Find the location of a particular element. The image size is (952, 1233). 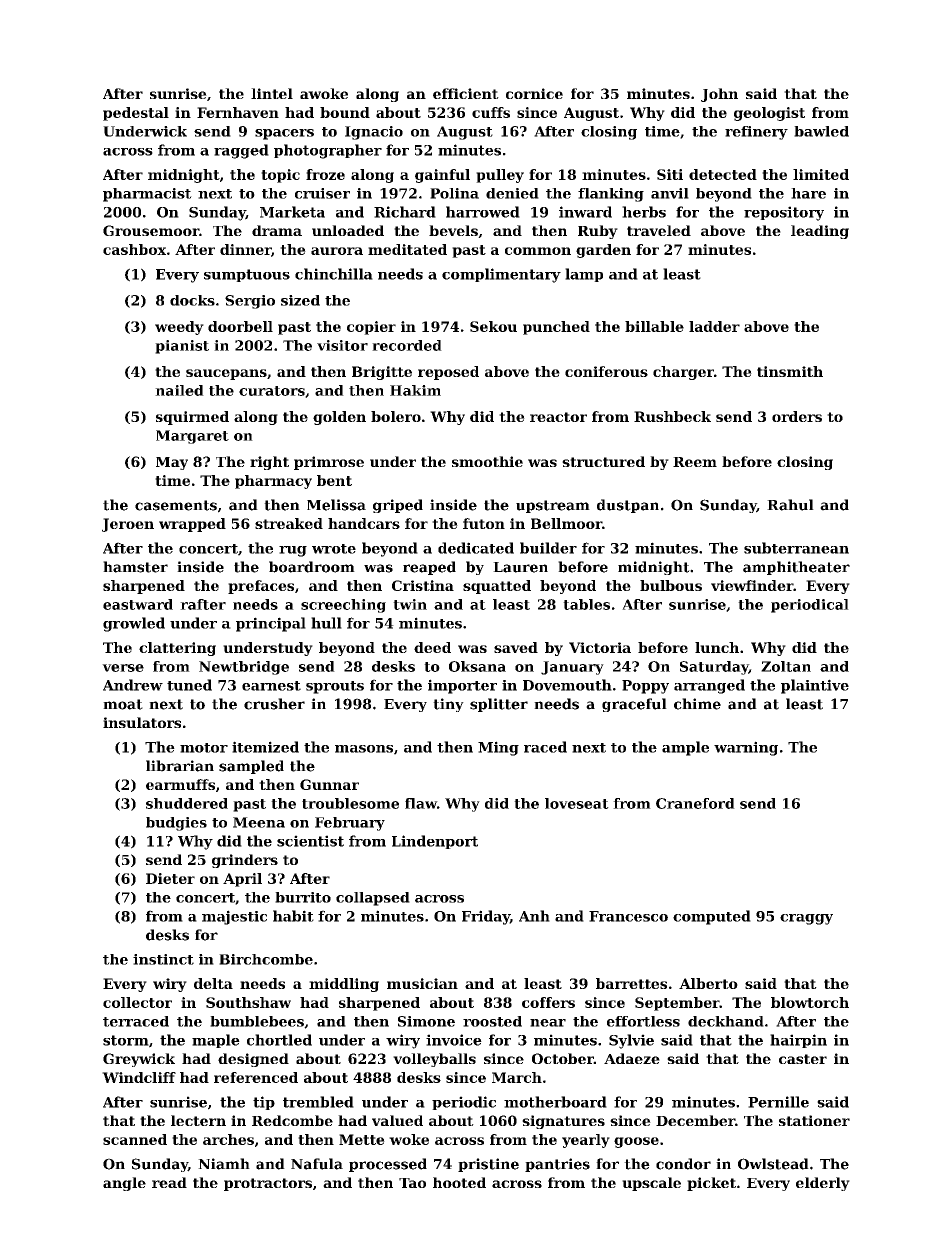

upstream is located at coordinates (553, 506).
